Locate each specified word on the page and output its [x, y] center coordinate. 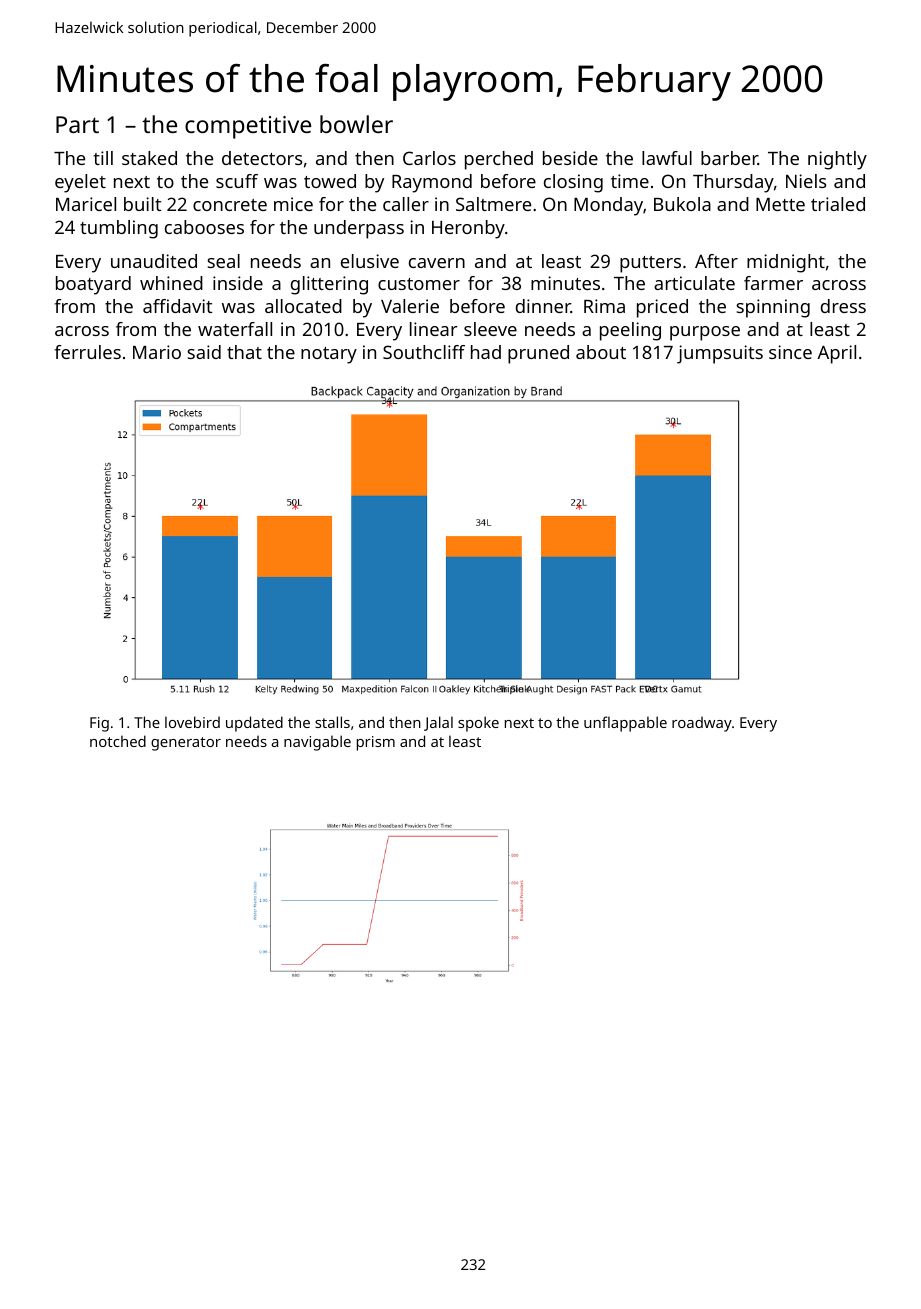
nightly [837, 160]
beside [570, 158]
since [790, 352]
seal [223, 261]
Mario [157, 352]
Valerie [410, 306]
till [103, 158]
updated [254, 724]
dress [843, 306]
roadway [702, 724]
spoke [478, 724]
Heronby [468, 229]
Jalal [438, 723]
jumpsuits [720, 354]
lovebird [192, 722]
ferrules [88, 352]
